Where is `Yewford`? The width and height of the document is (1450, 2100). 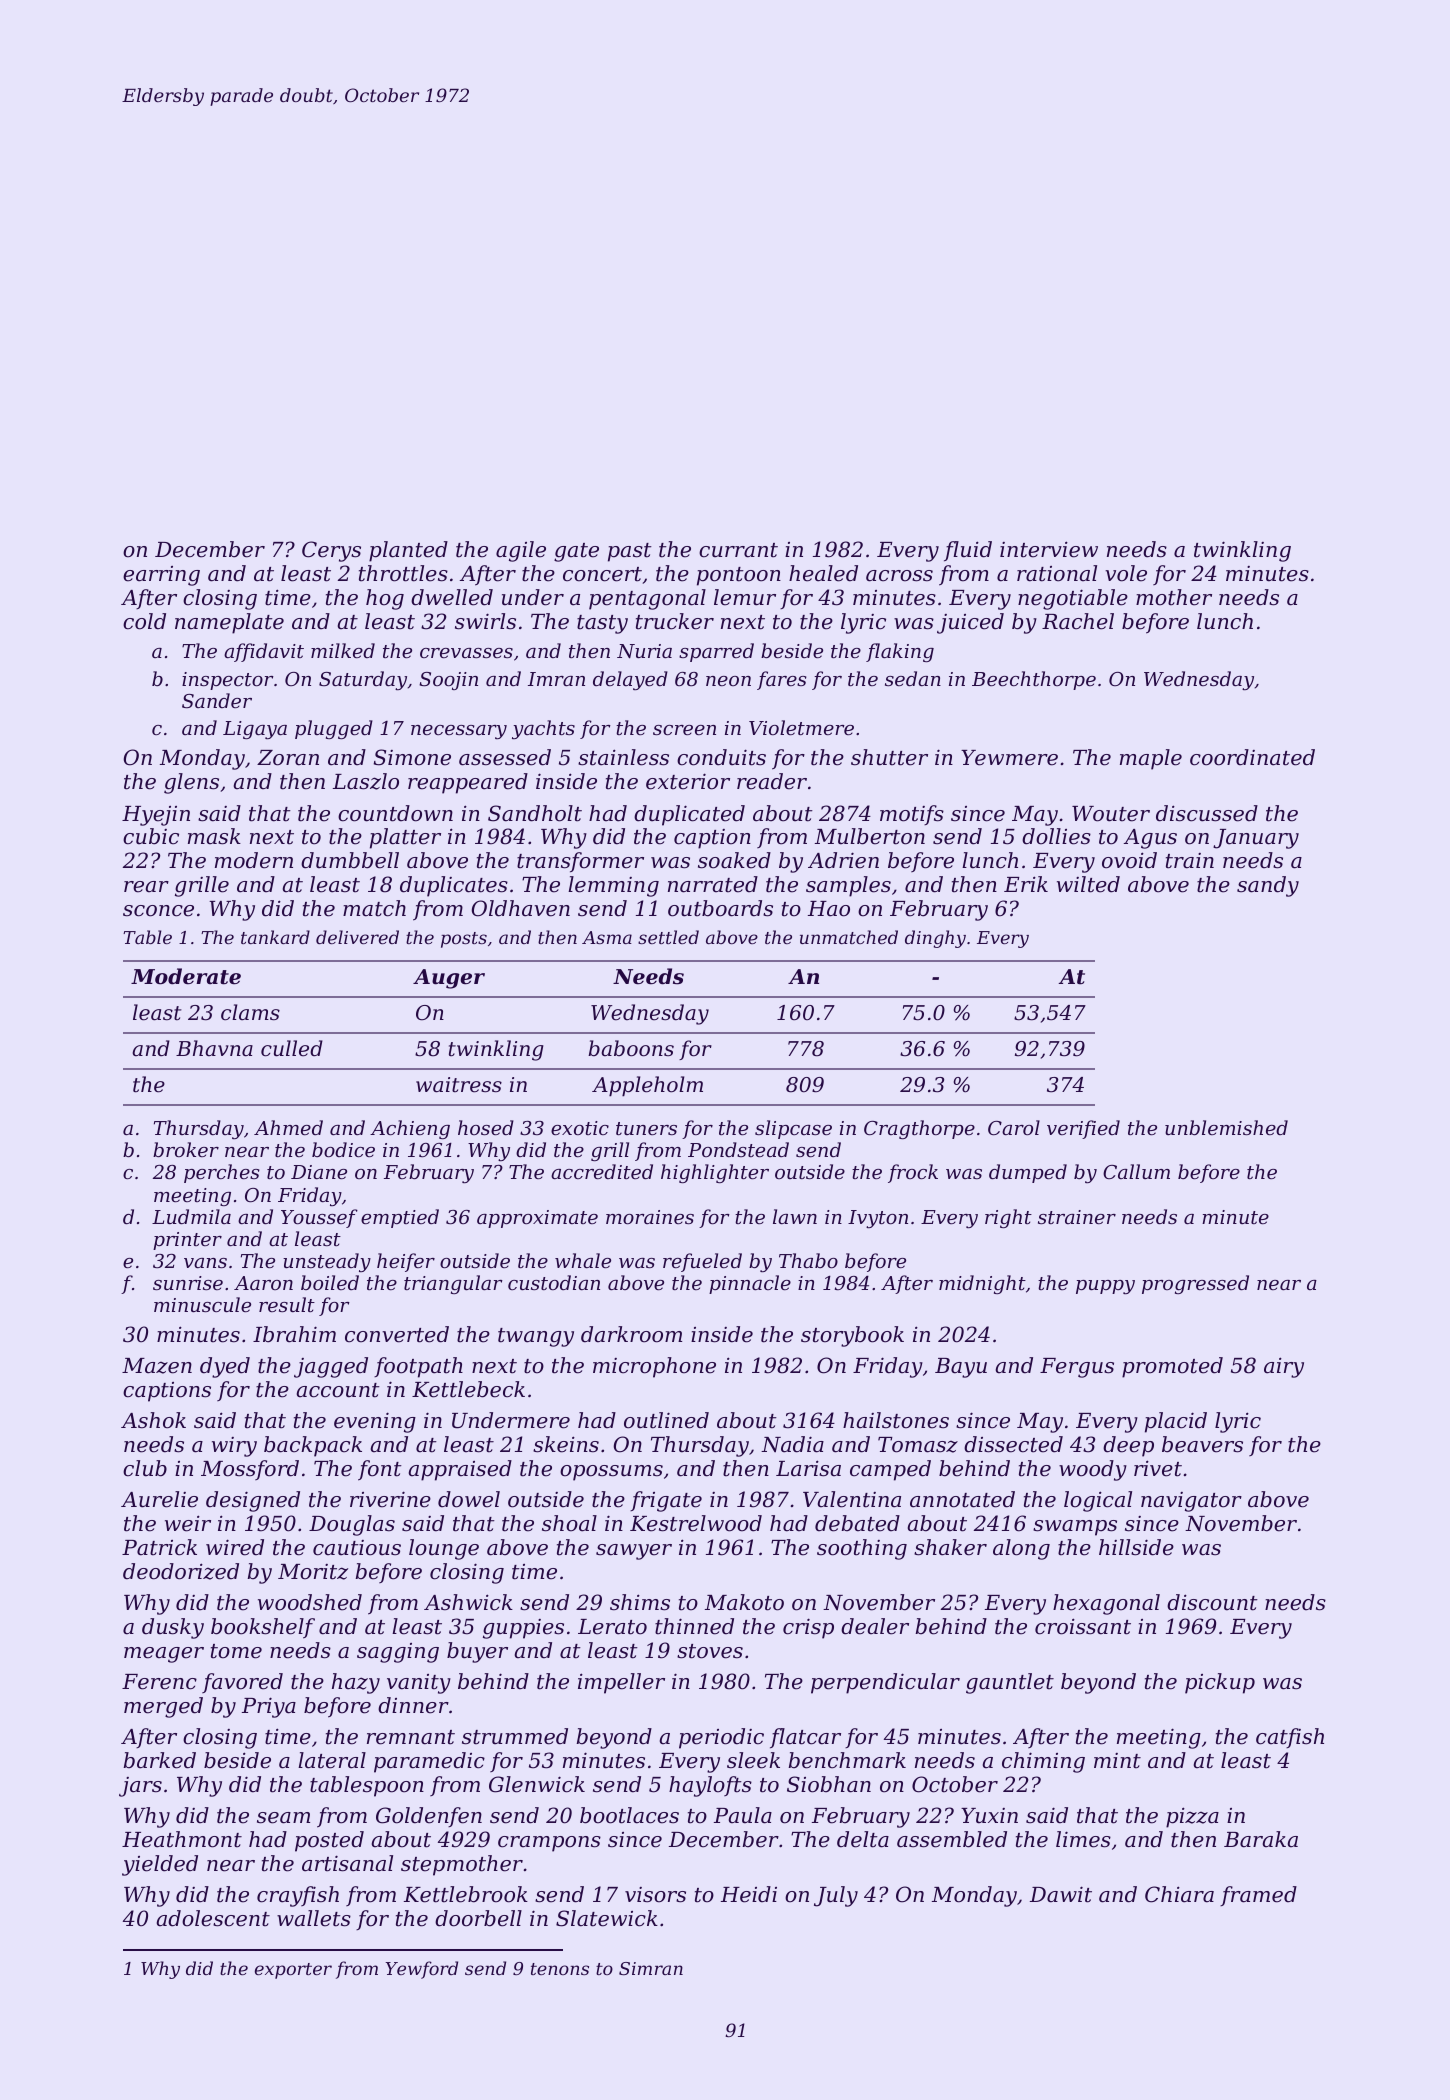 Yewford is located at coordinates (421, 1970).
